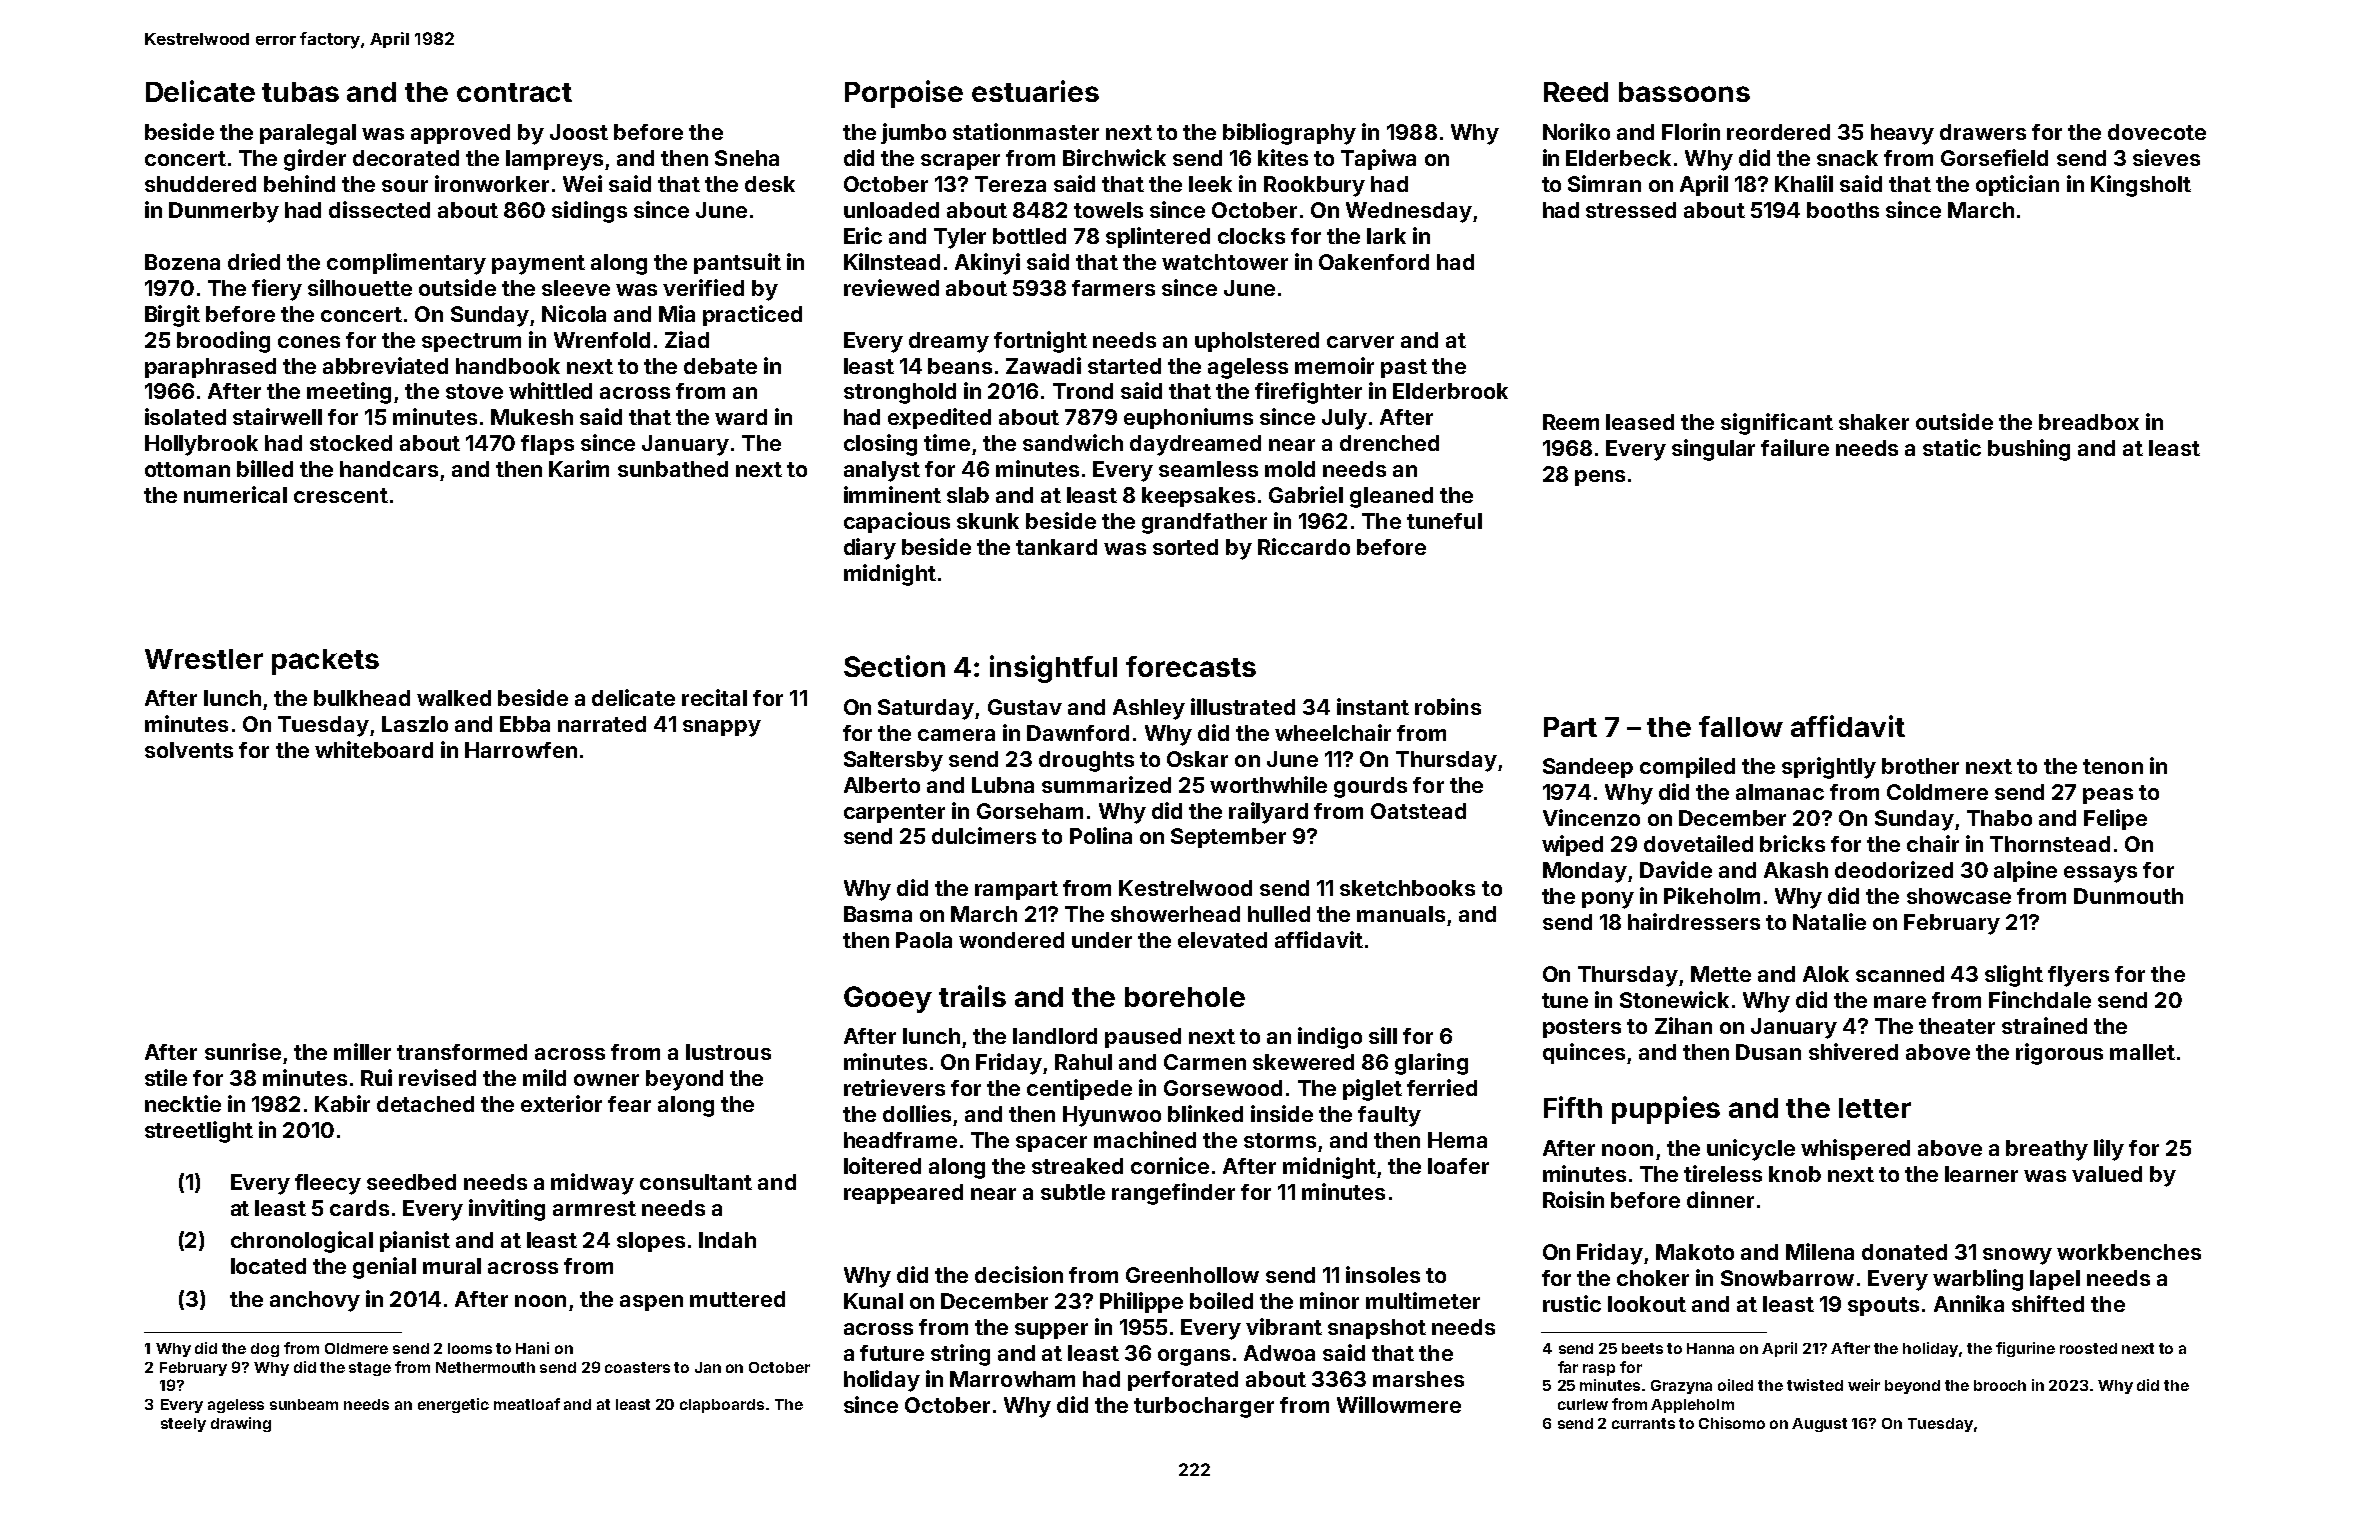  I want to click on Lubna, so click(1003, 785).
